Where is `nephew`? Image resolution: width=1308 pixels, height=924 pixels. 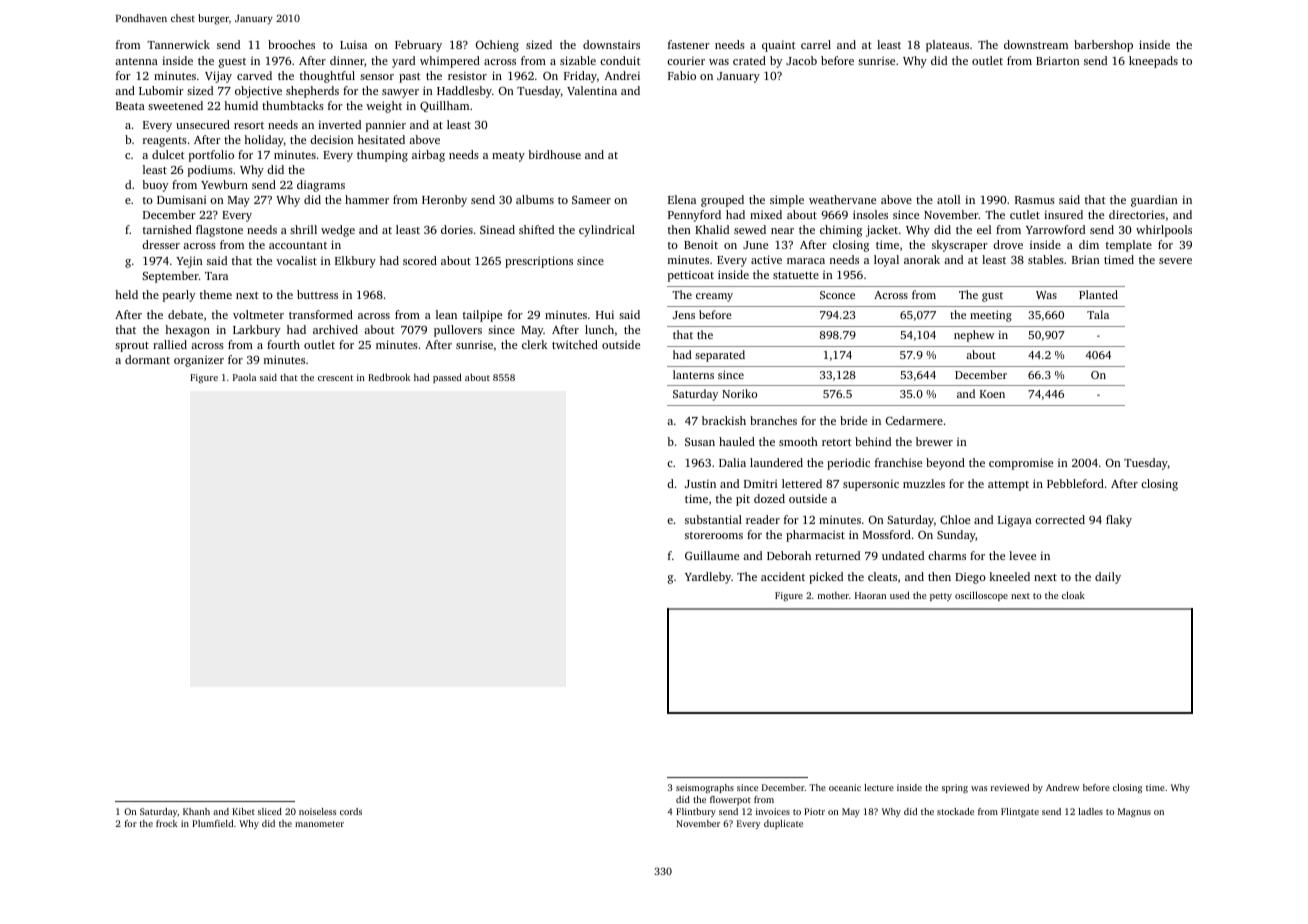 nephew is located at coordinates (974, 336).
